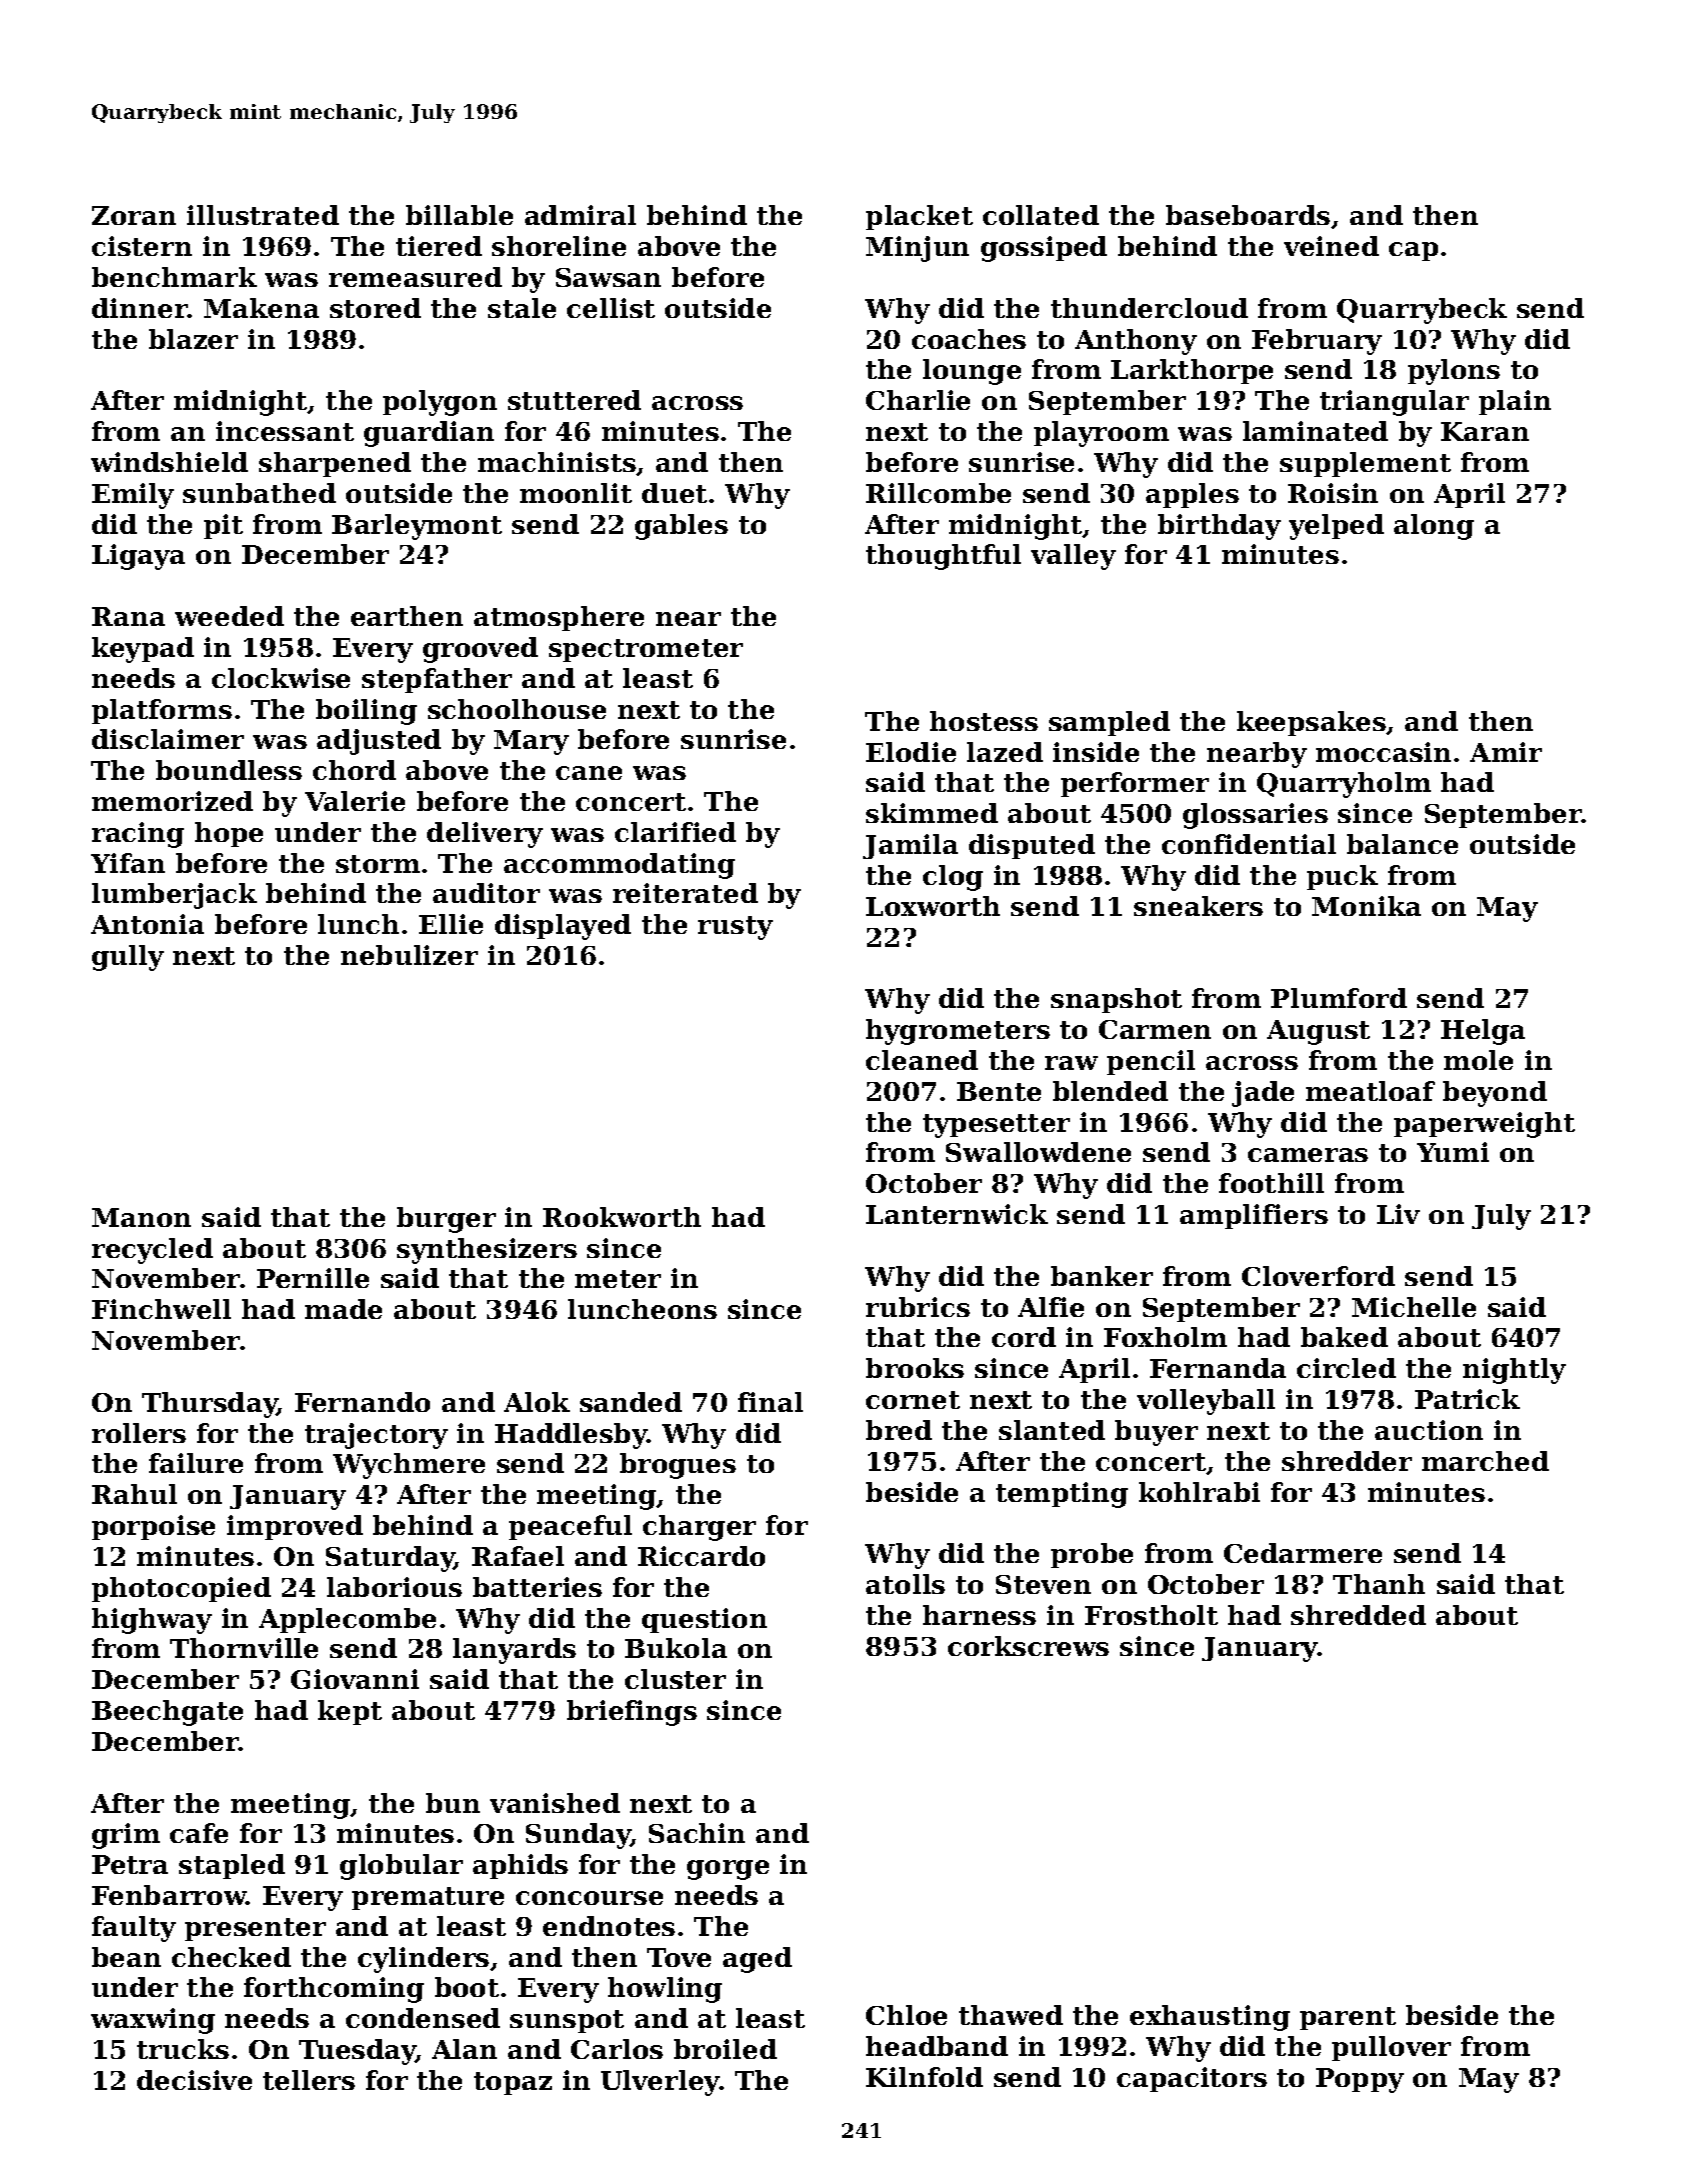  I want to click on February, so click(1317, 342).
